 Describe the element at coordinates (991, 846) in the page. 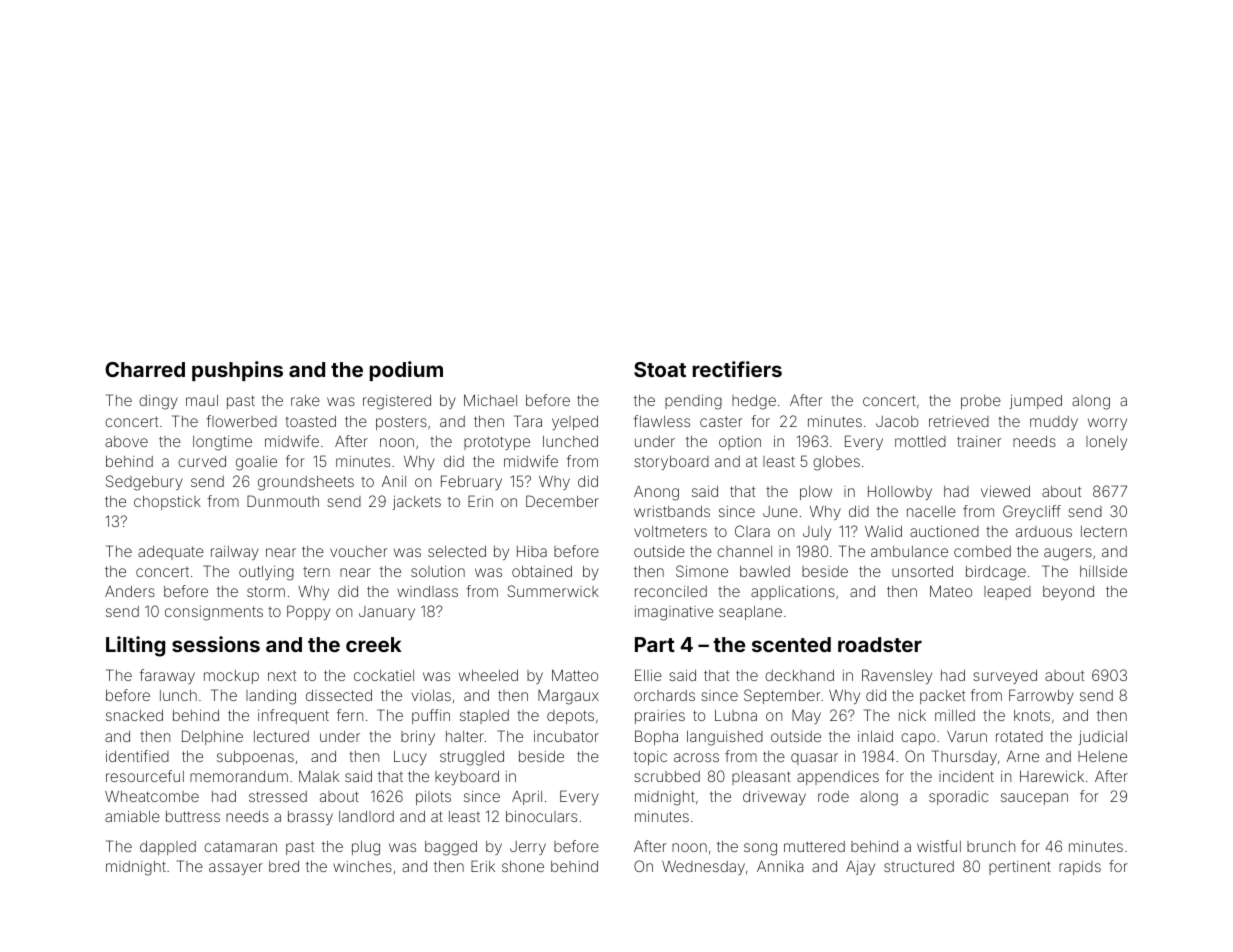

I see `brunch` at that location.
